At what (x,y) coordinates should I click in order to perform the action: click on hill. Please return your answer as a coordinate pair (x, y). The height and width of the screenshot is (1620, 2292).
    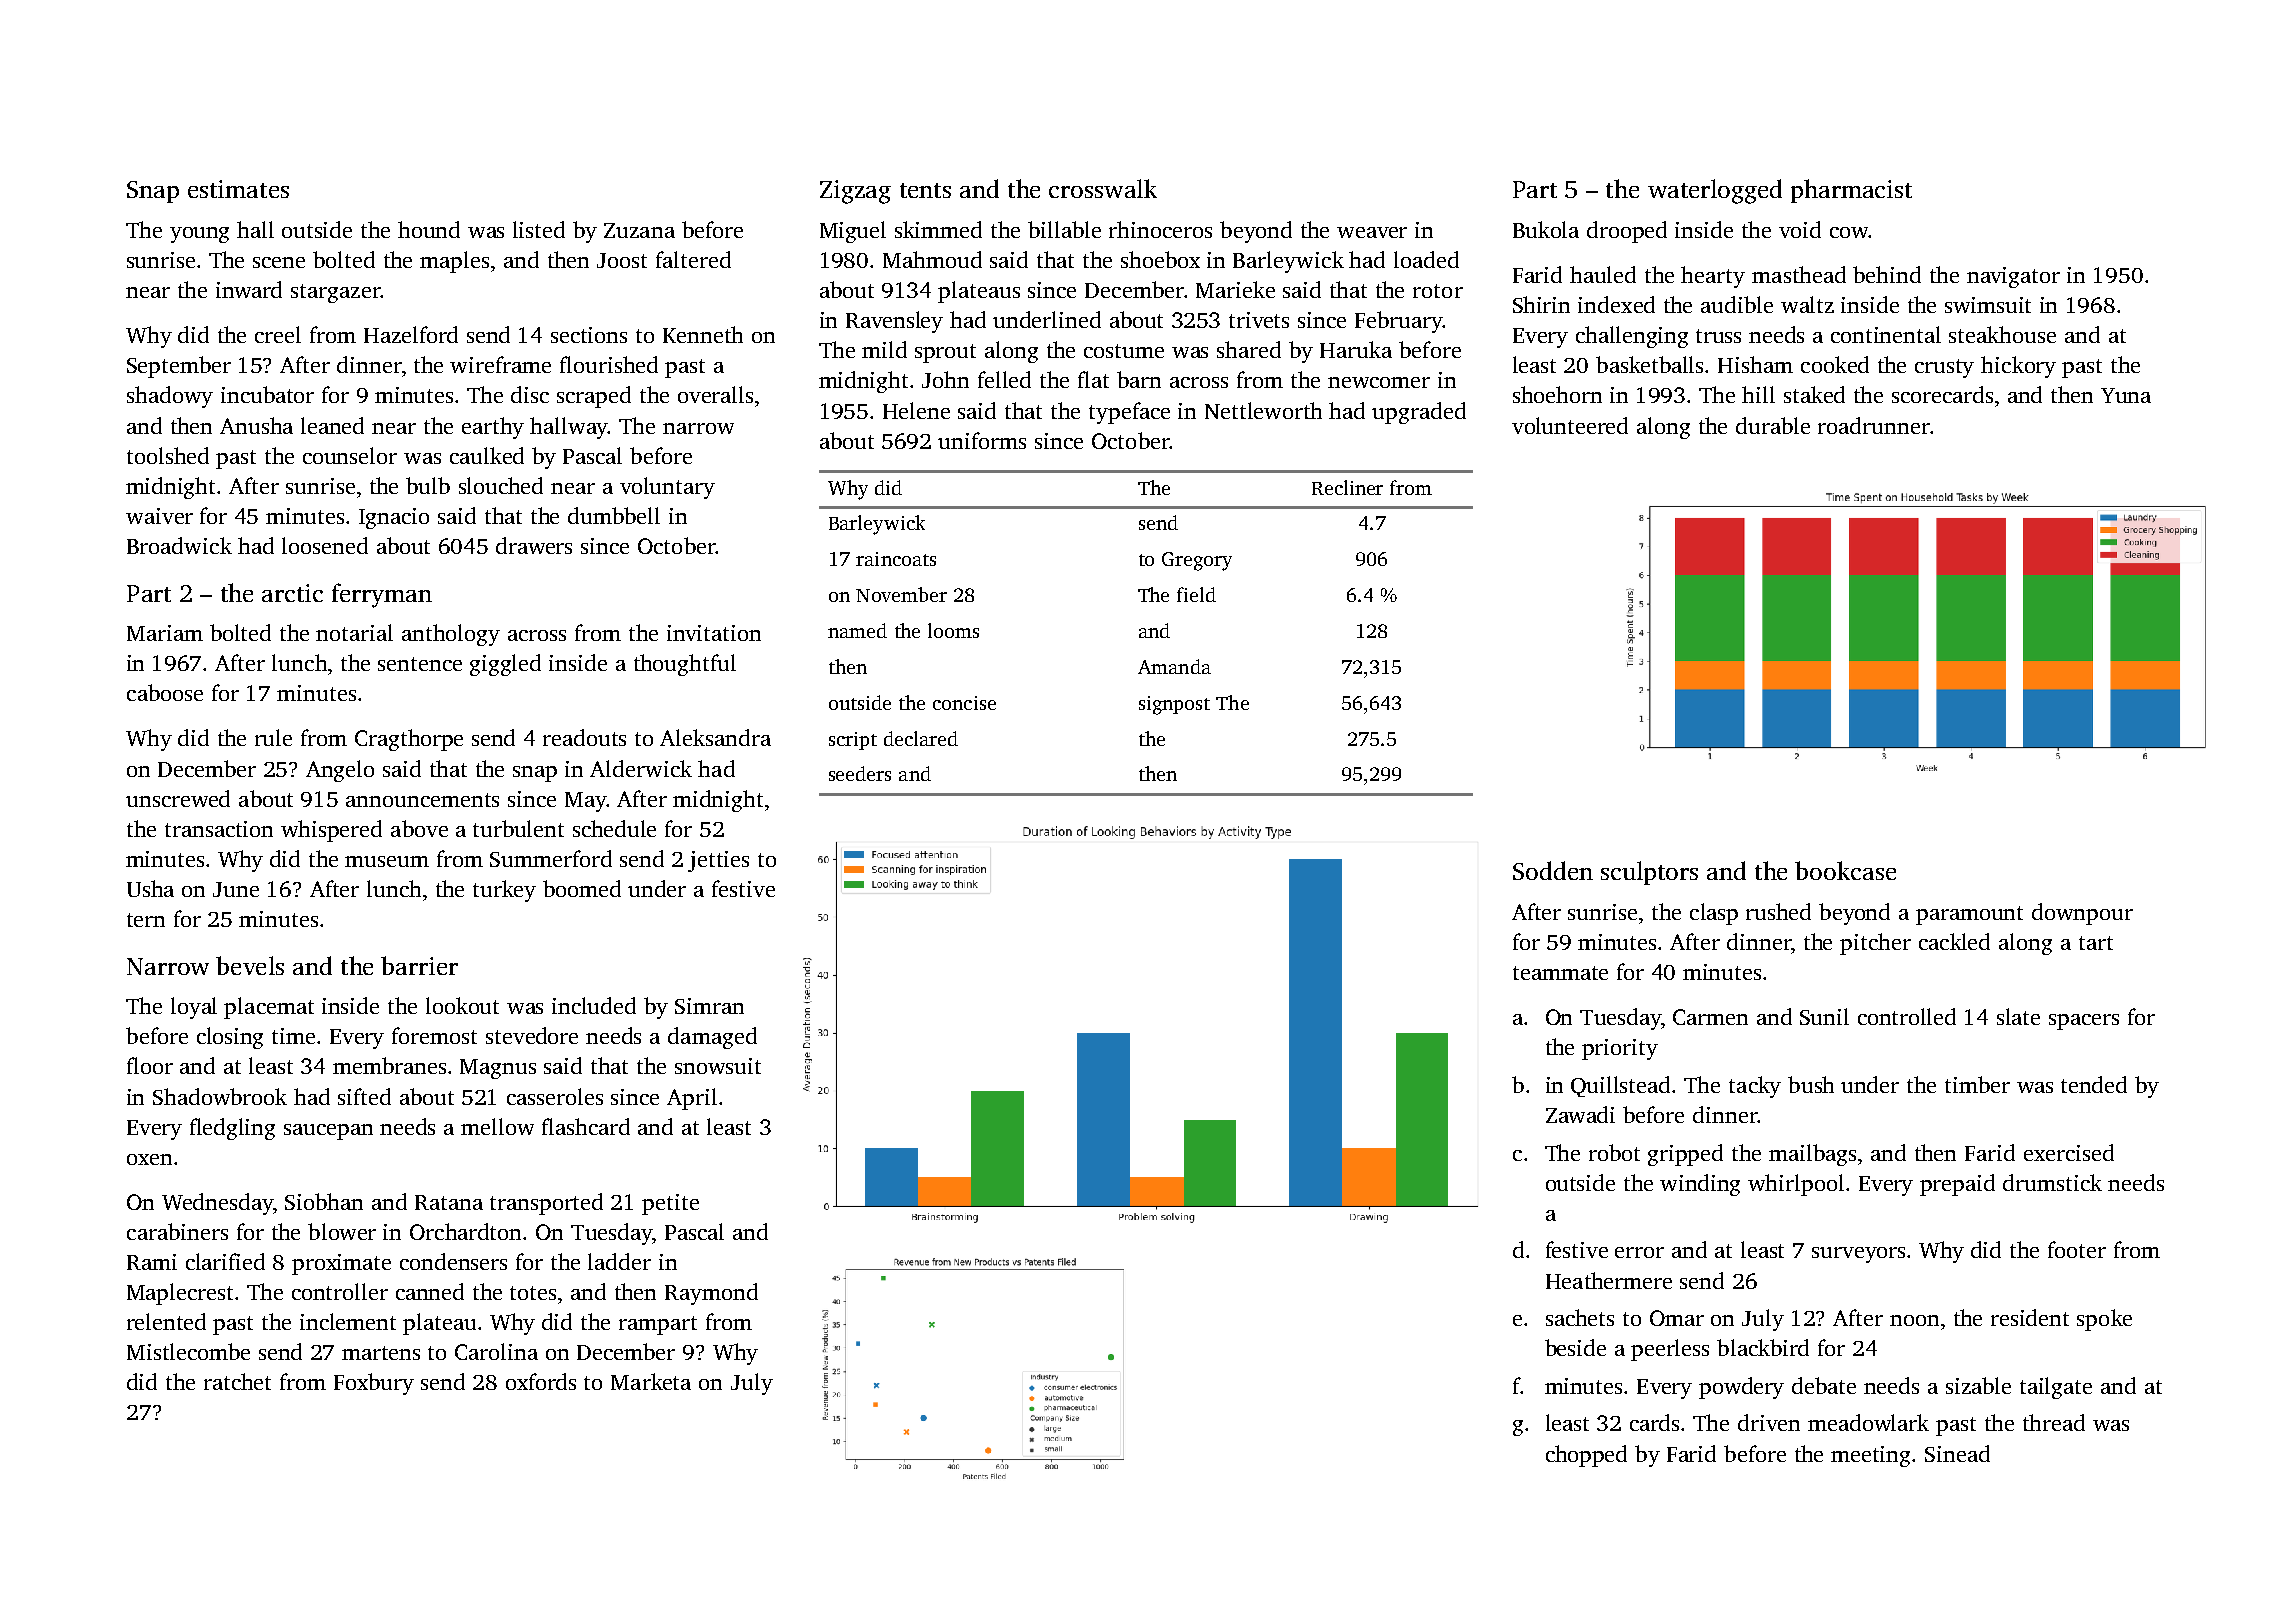
    Looking at the image, I should click on (1758, 394).
